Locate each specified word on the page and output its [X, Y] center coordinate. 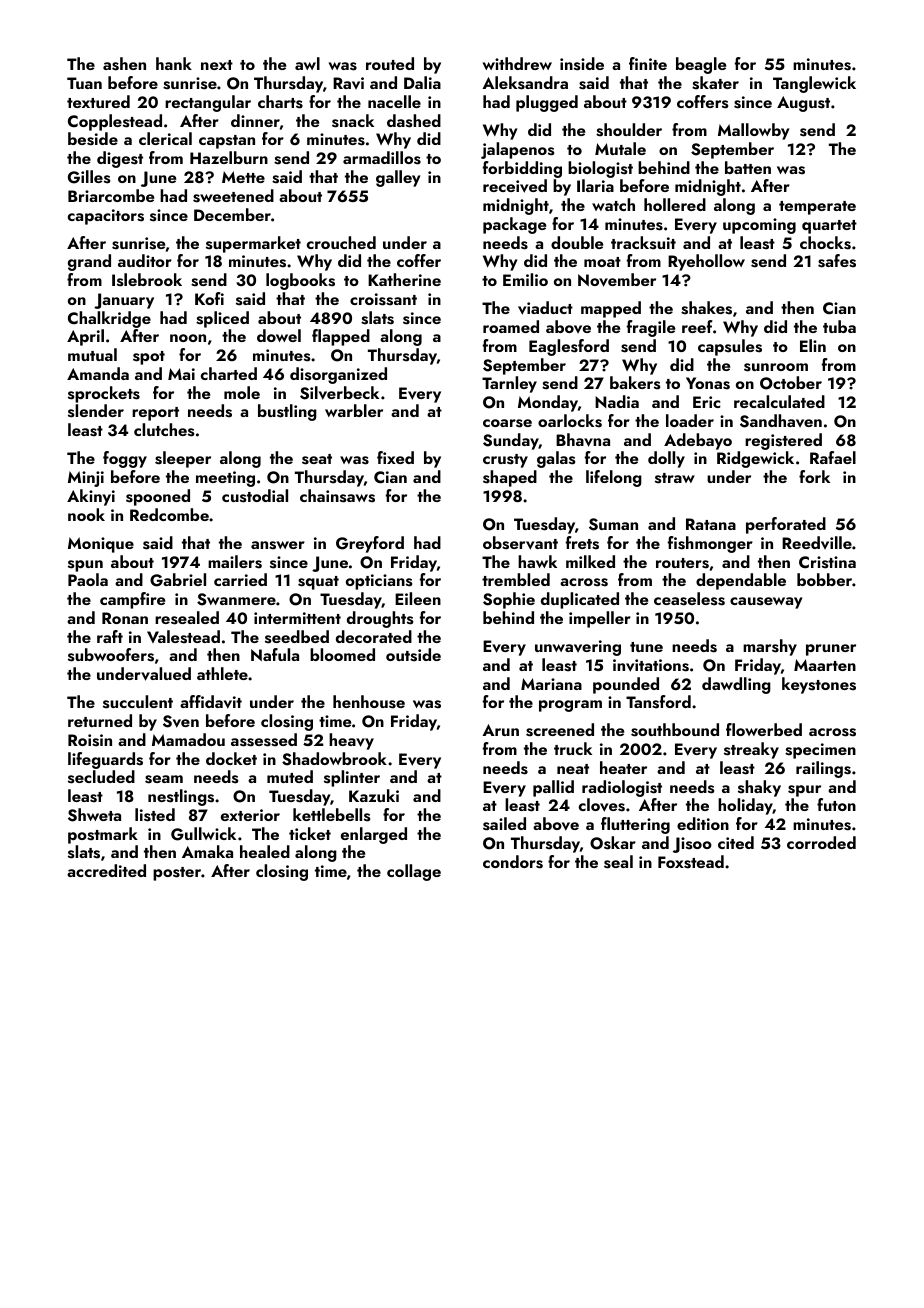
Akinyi [91, 497]
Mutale [620, 148]
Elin [813, 345]
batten [748, 167]
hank [174, 63]
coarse [507, 423]
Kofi [209, 298]
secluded [101, 777]
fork [814, 476]
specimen [820, 751]
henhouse [369, 702]
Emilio [525, 279]
